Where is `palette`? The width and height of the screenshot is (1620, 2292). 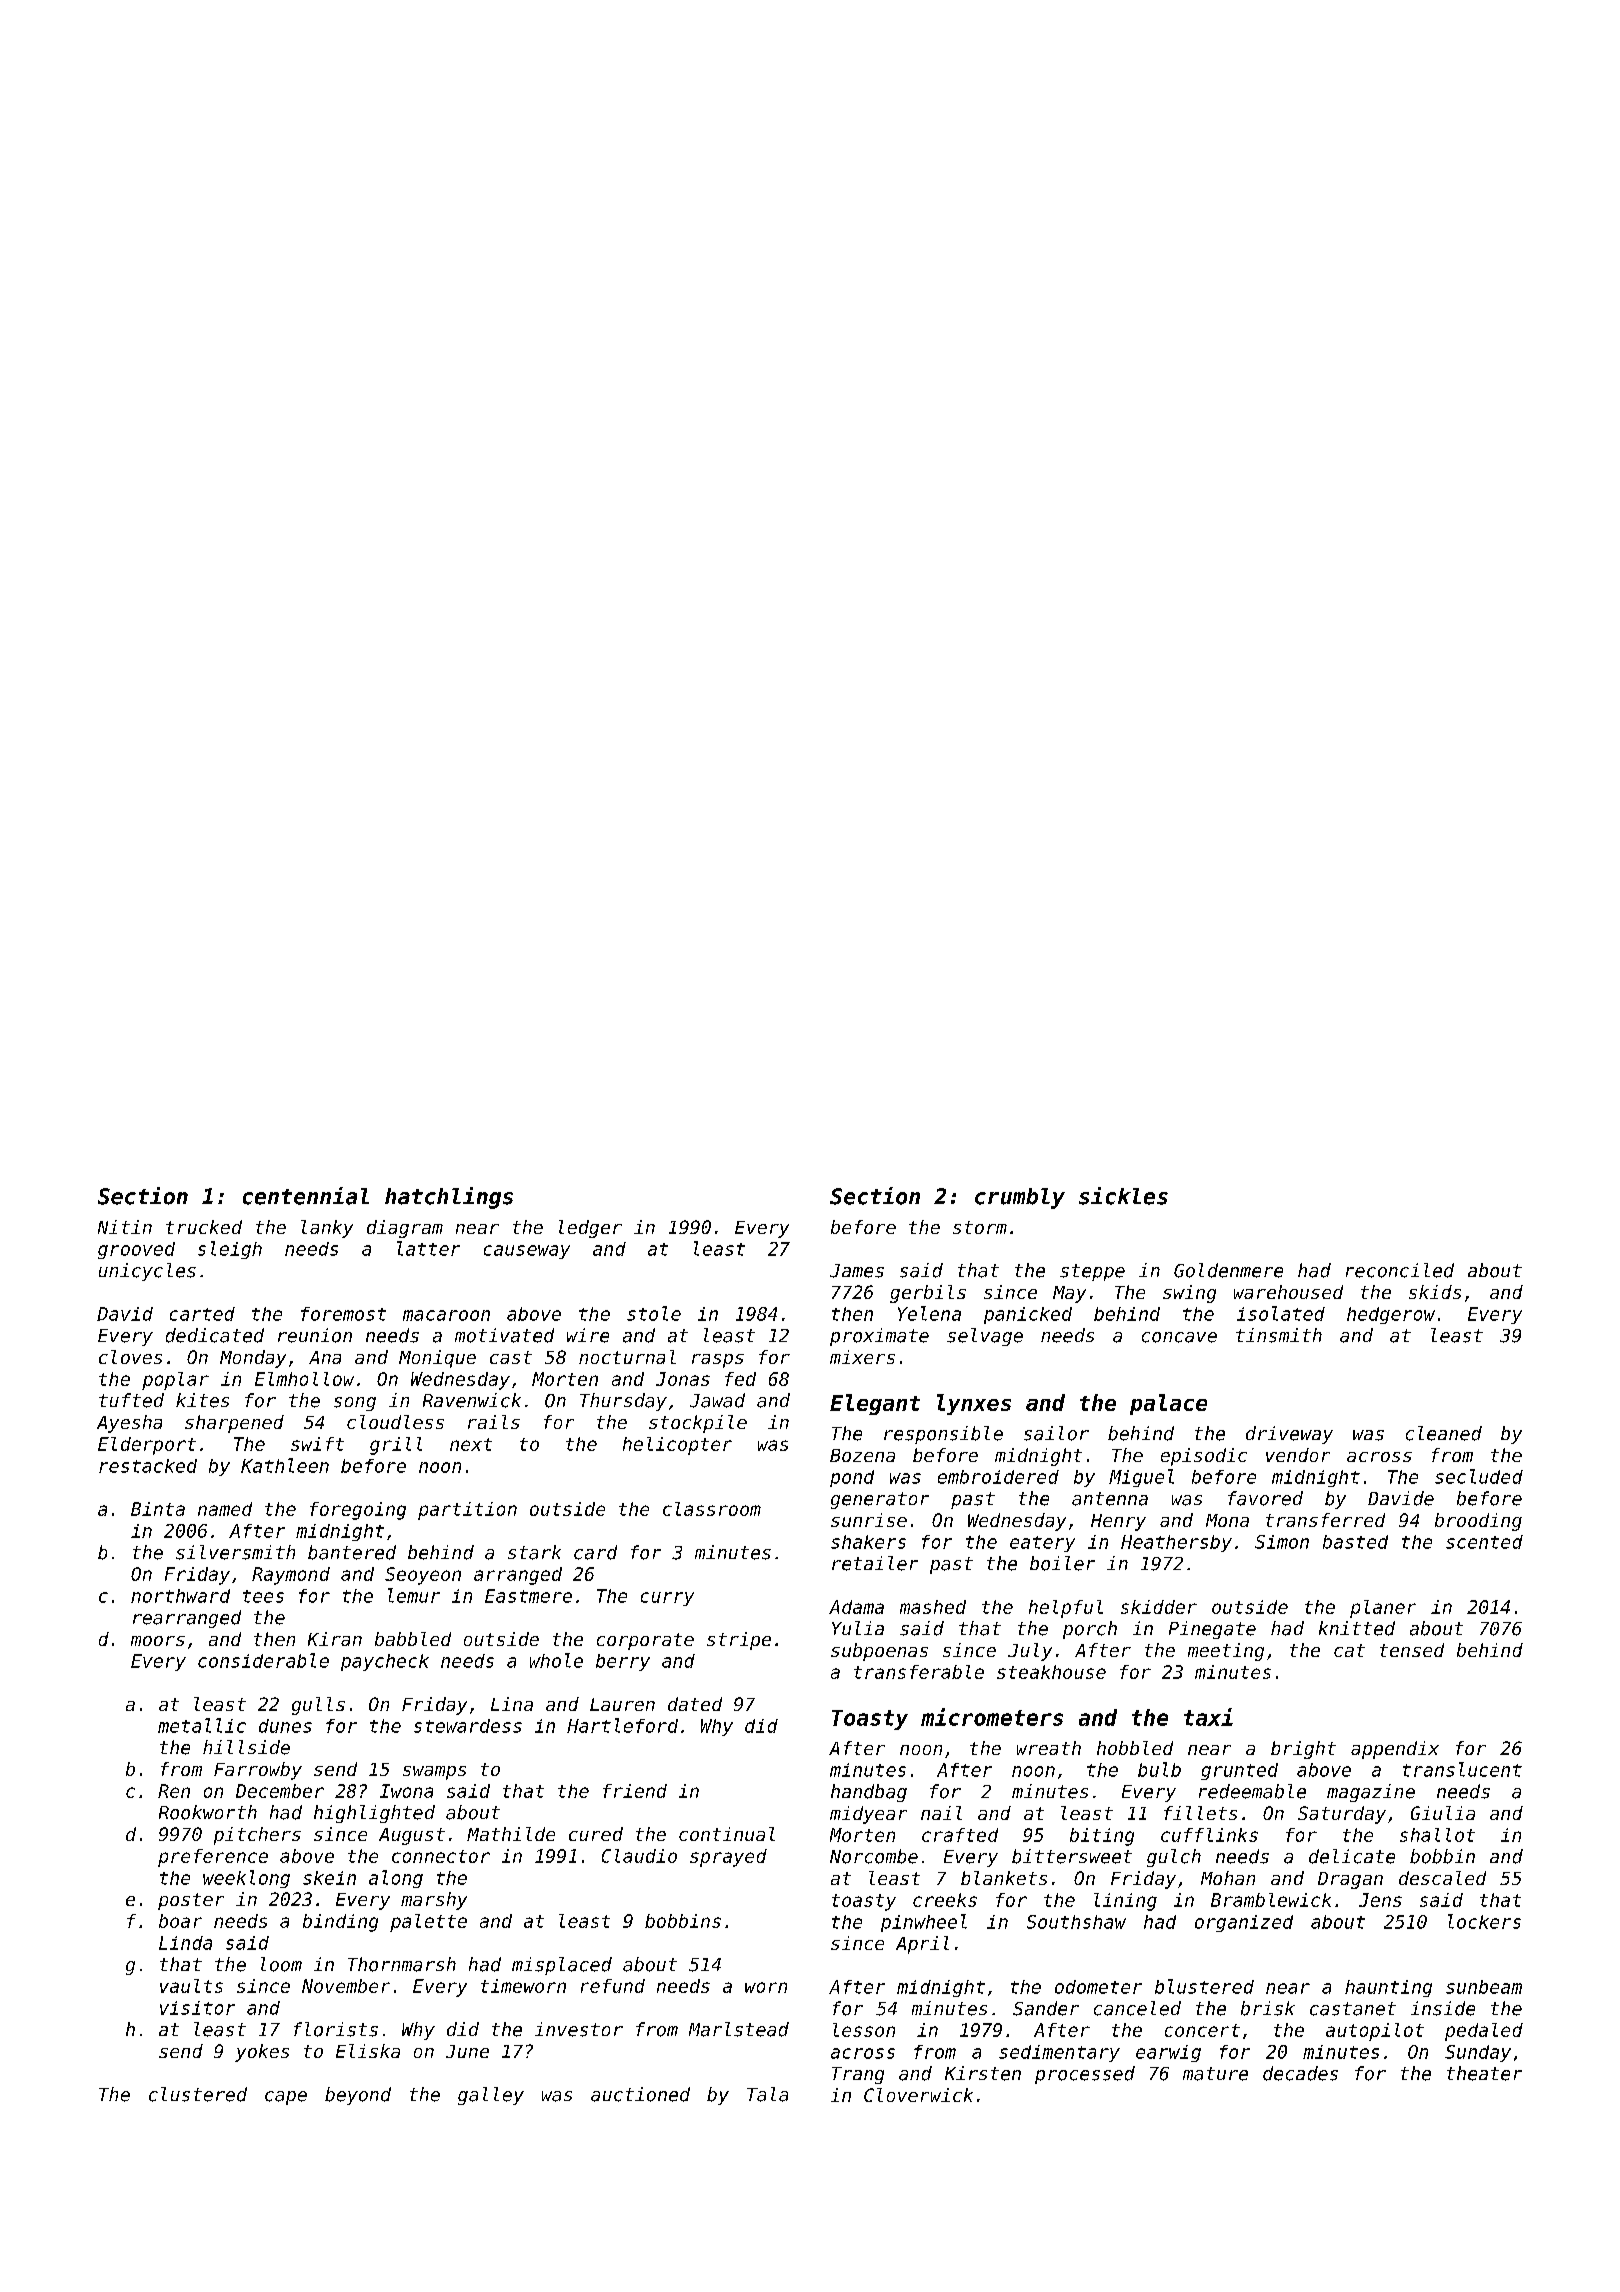 palette is located at coordinates (428, 1923).
